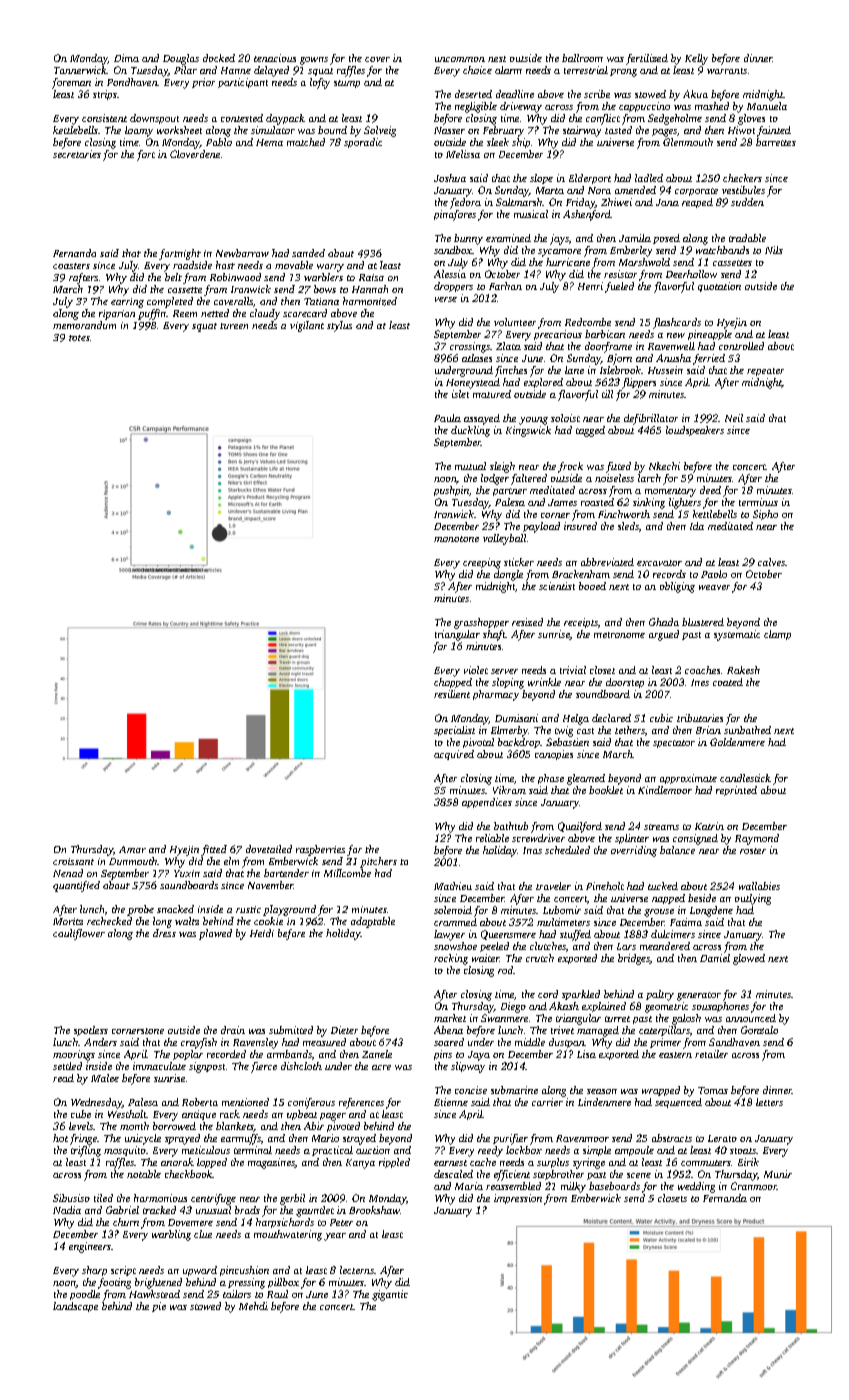 This image has height=1400, width=849. Describe the element at coordinates (715, 958) in the image. I see `Daniel` at that location.
